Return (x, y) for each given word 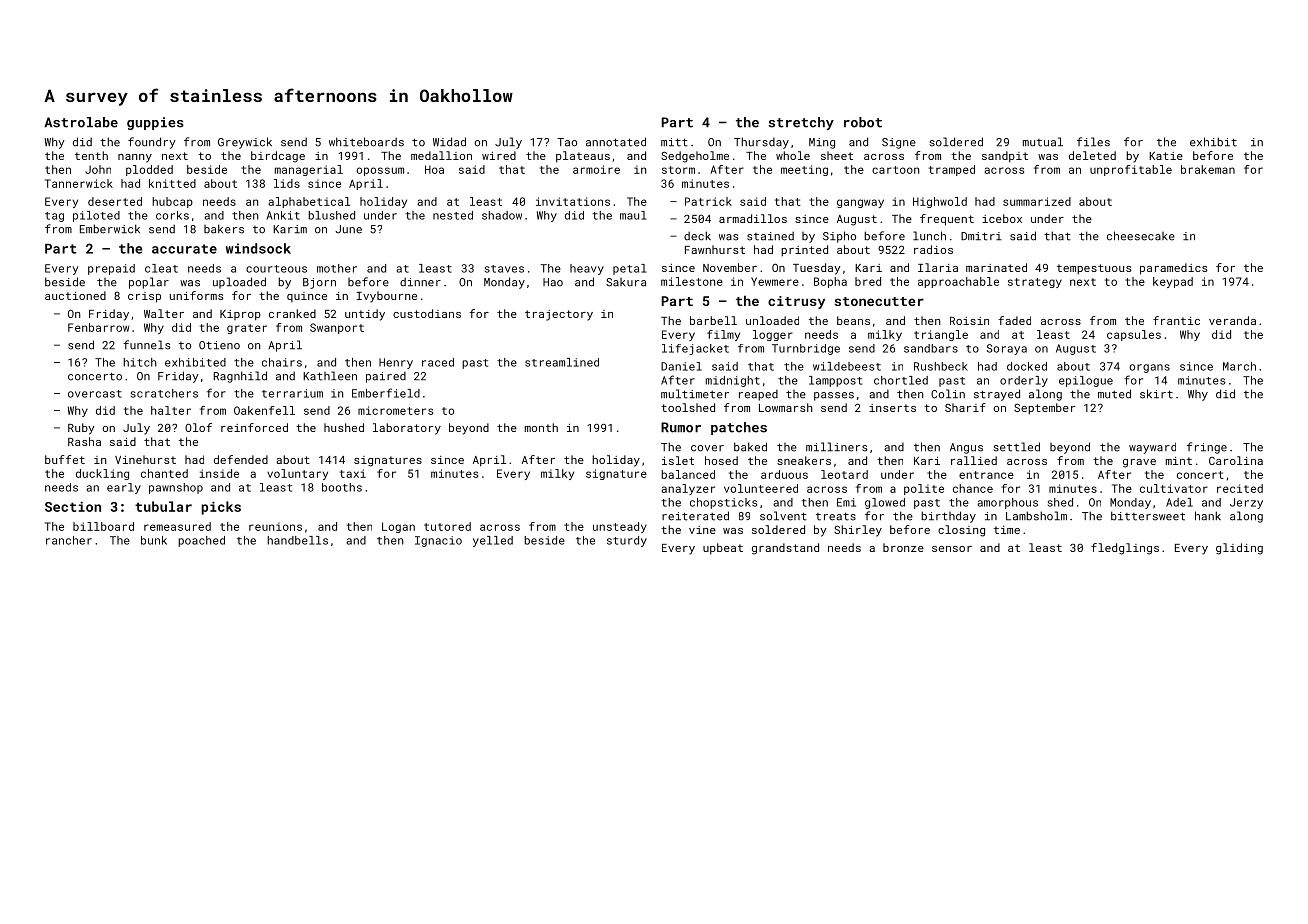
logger (773, 335)
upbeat (723, 549)
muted (1114, 394)
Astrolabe (81, 122)
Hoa (434, 169)
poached (201, 541)
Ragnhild (240, 377)
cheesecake (1141, 236)
